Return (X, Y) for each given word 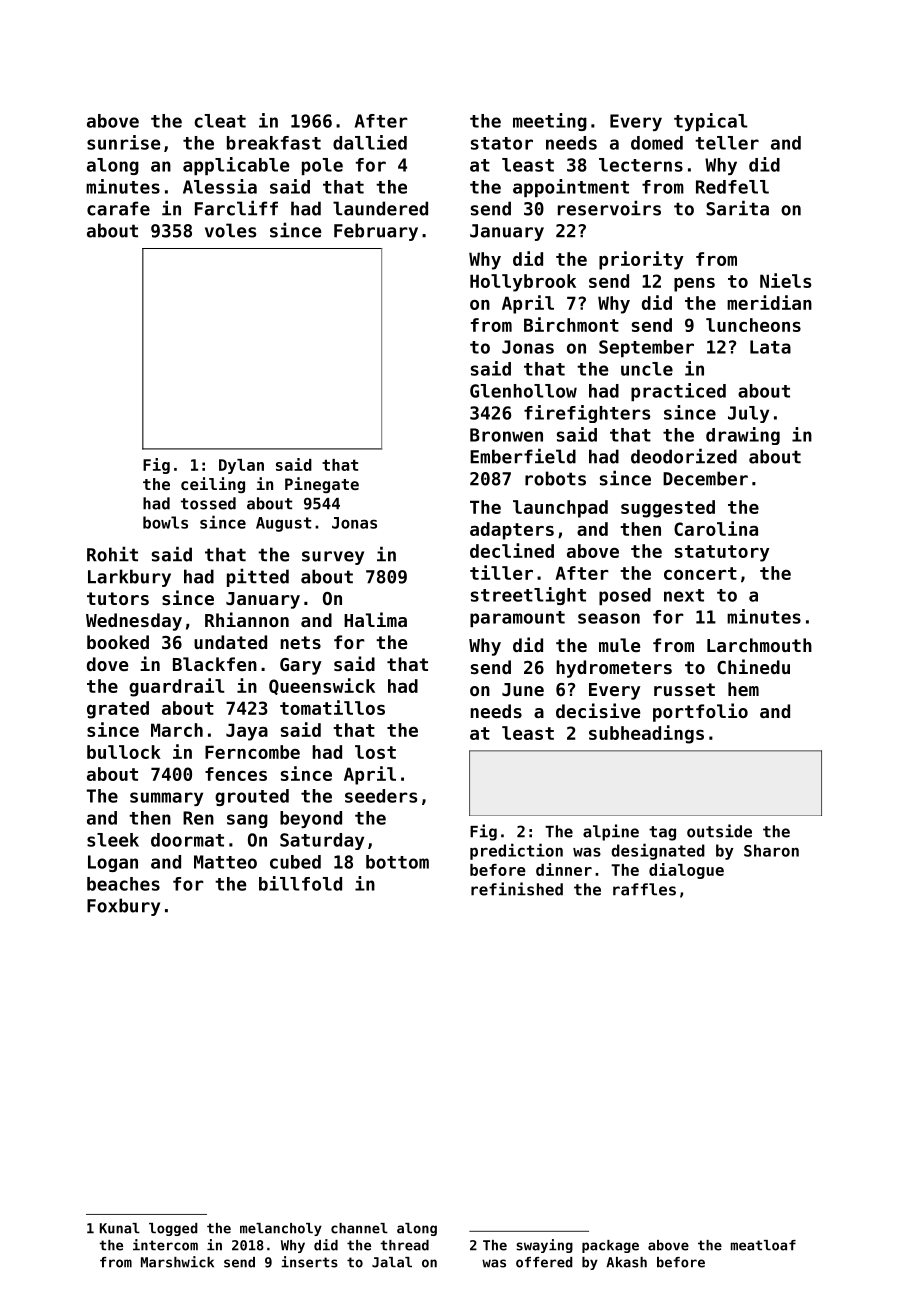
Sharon (771, 850)
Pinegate (322, 485)
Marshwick (177, 1262)
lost (375, 752)
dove (107, 664)
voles (230, 230)
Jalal (392, 1262)
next (684, 595)
